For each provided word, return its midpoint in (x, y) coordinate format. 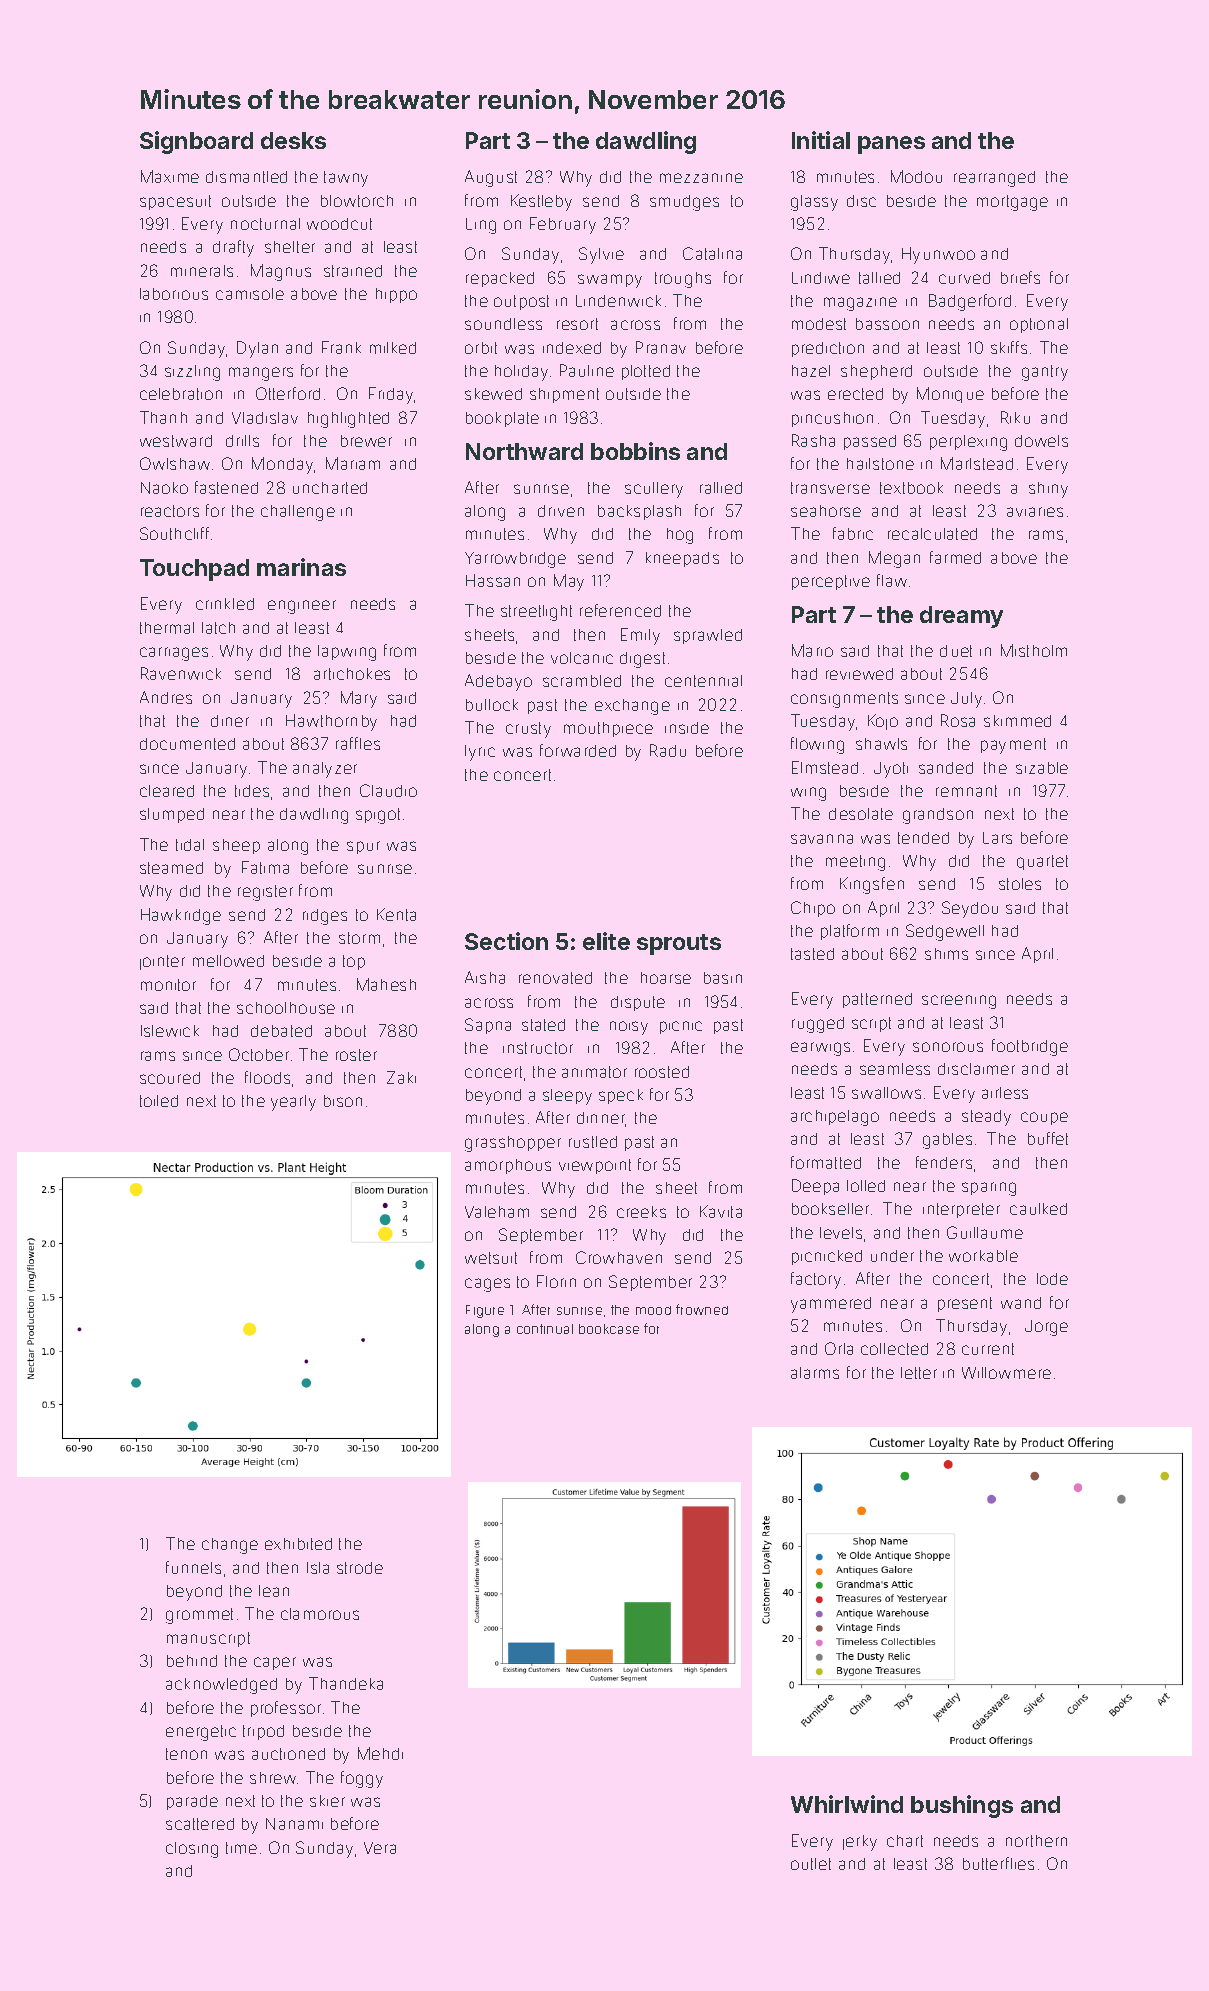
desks (293, 140)
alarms (815, 1373)
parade (192, 1802)
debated (281, 1031)
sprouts (679, 944)
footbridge (1030, 1047)
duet (956, 651)
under (892, 1256)
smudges (684, 203)
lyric (480, 753)
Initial (821, 140)
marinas (301, 567)
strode (360, 1568)
